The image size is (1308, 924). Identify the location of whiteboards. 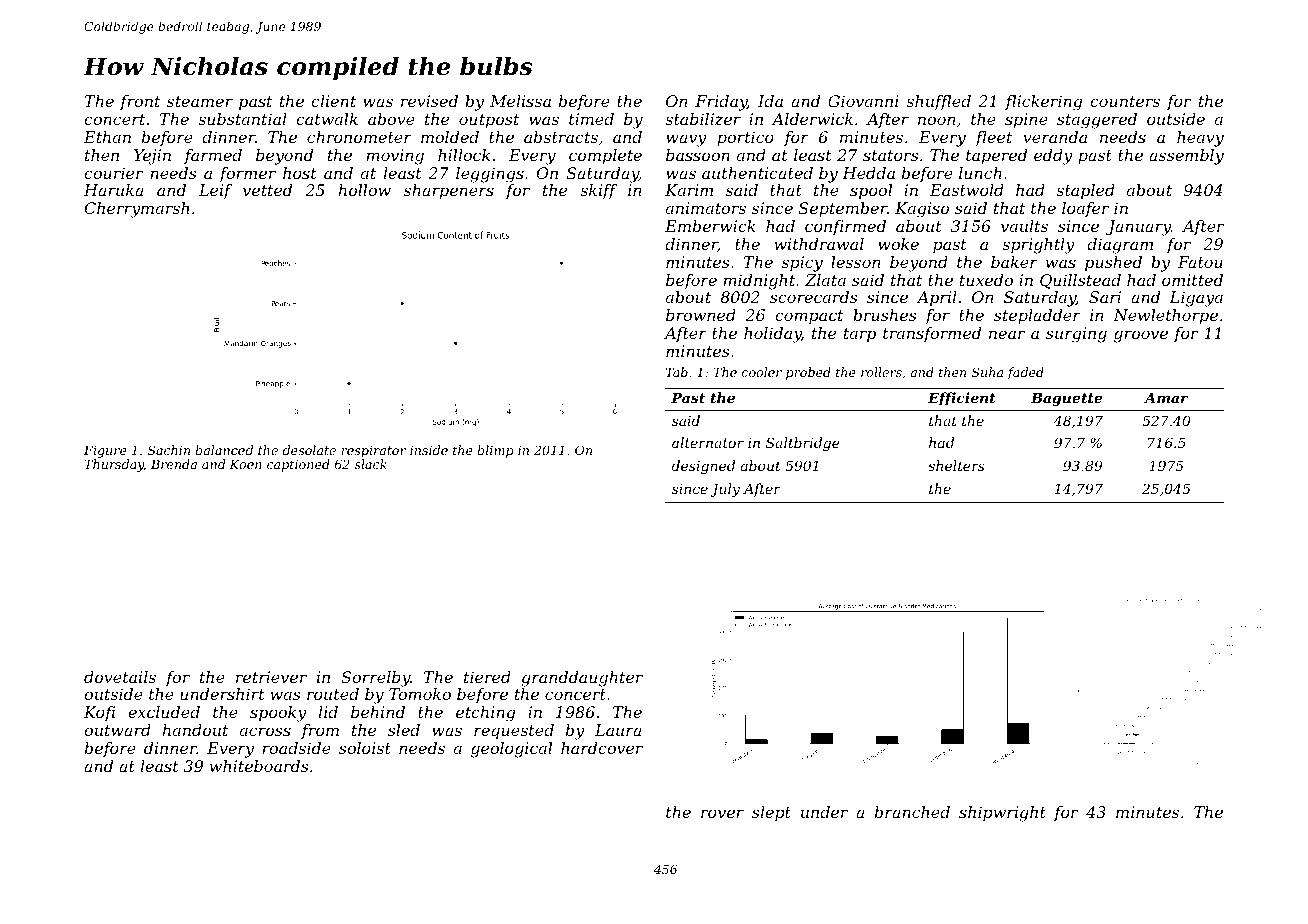
(259, 766).
